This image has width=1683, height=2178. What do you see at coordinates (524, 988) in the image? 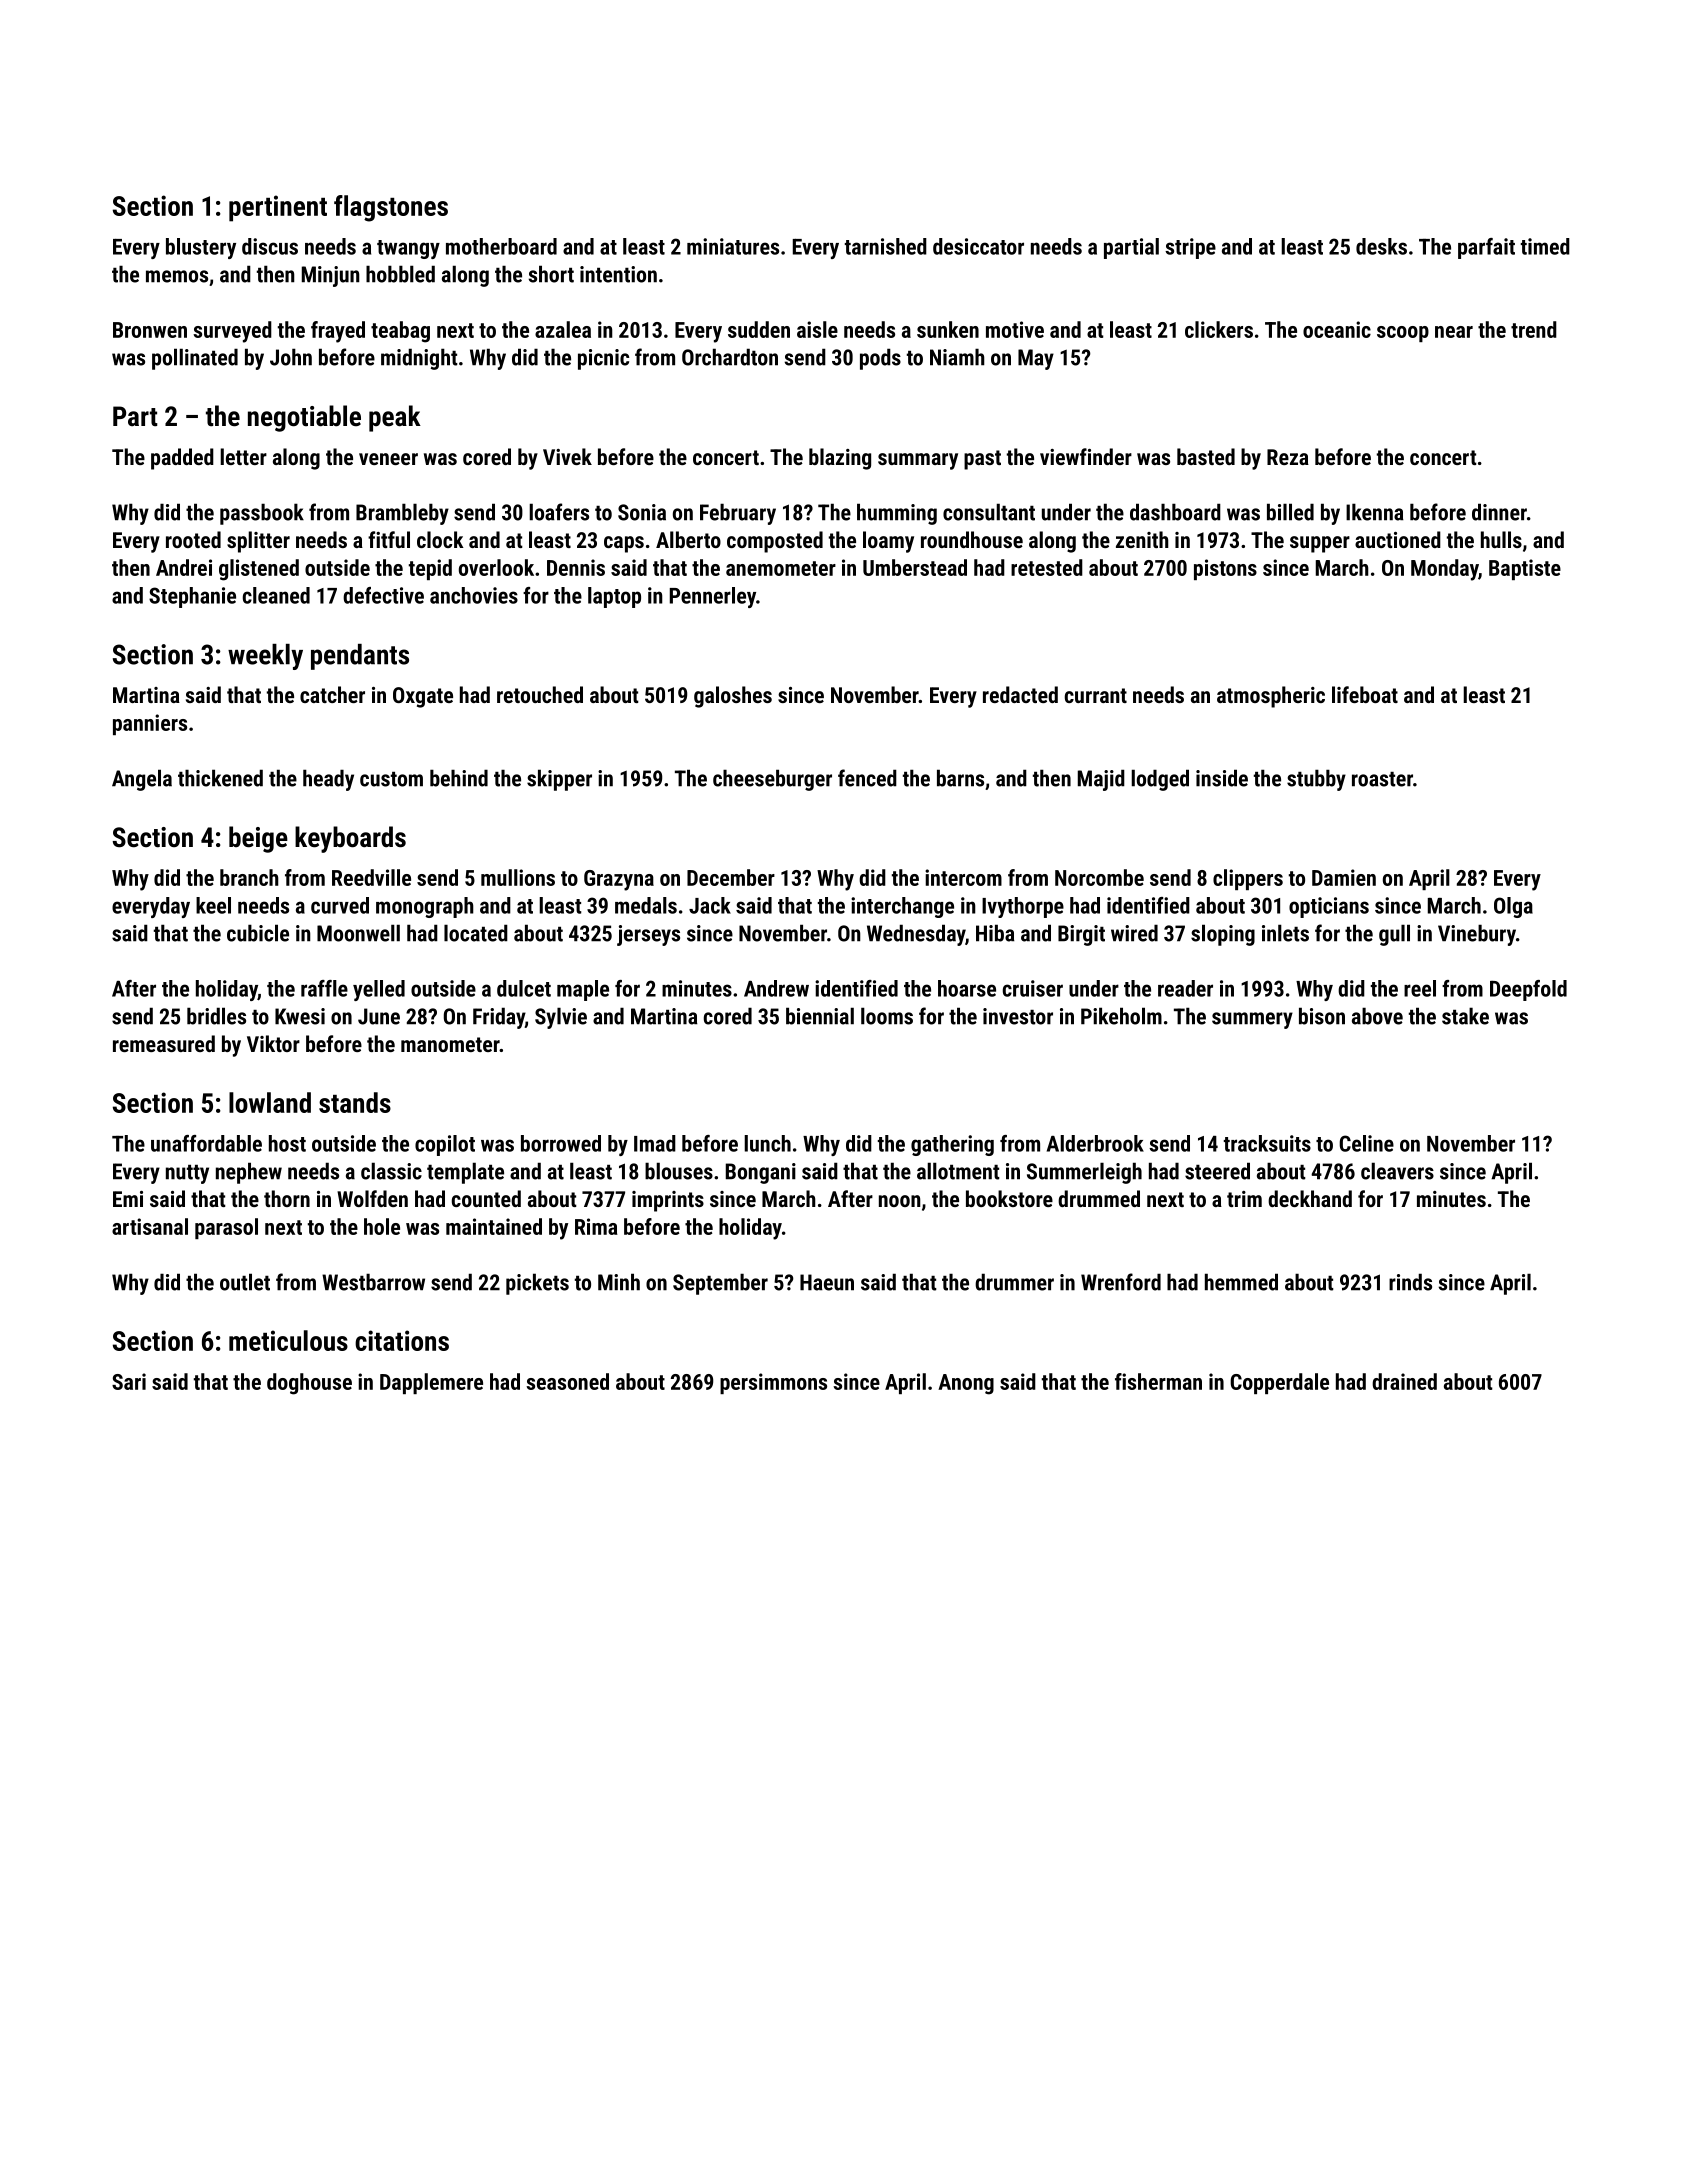
I see `dulcet` at bounding box center [524, 988].
